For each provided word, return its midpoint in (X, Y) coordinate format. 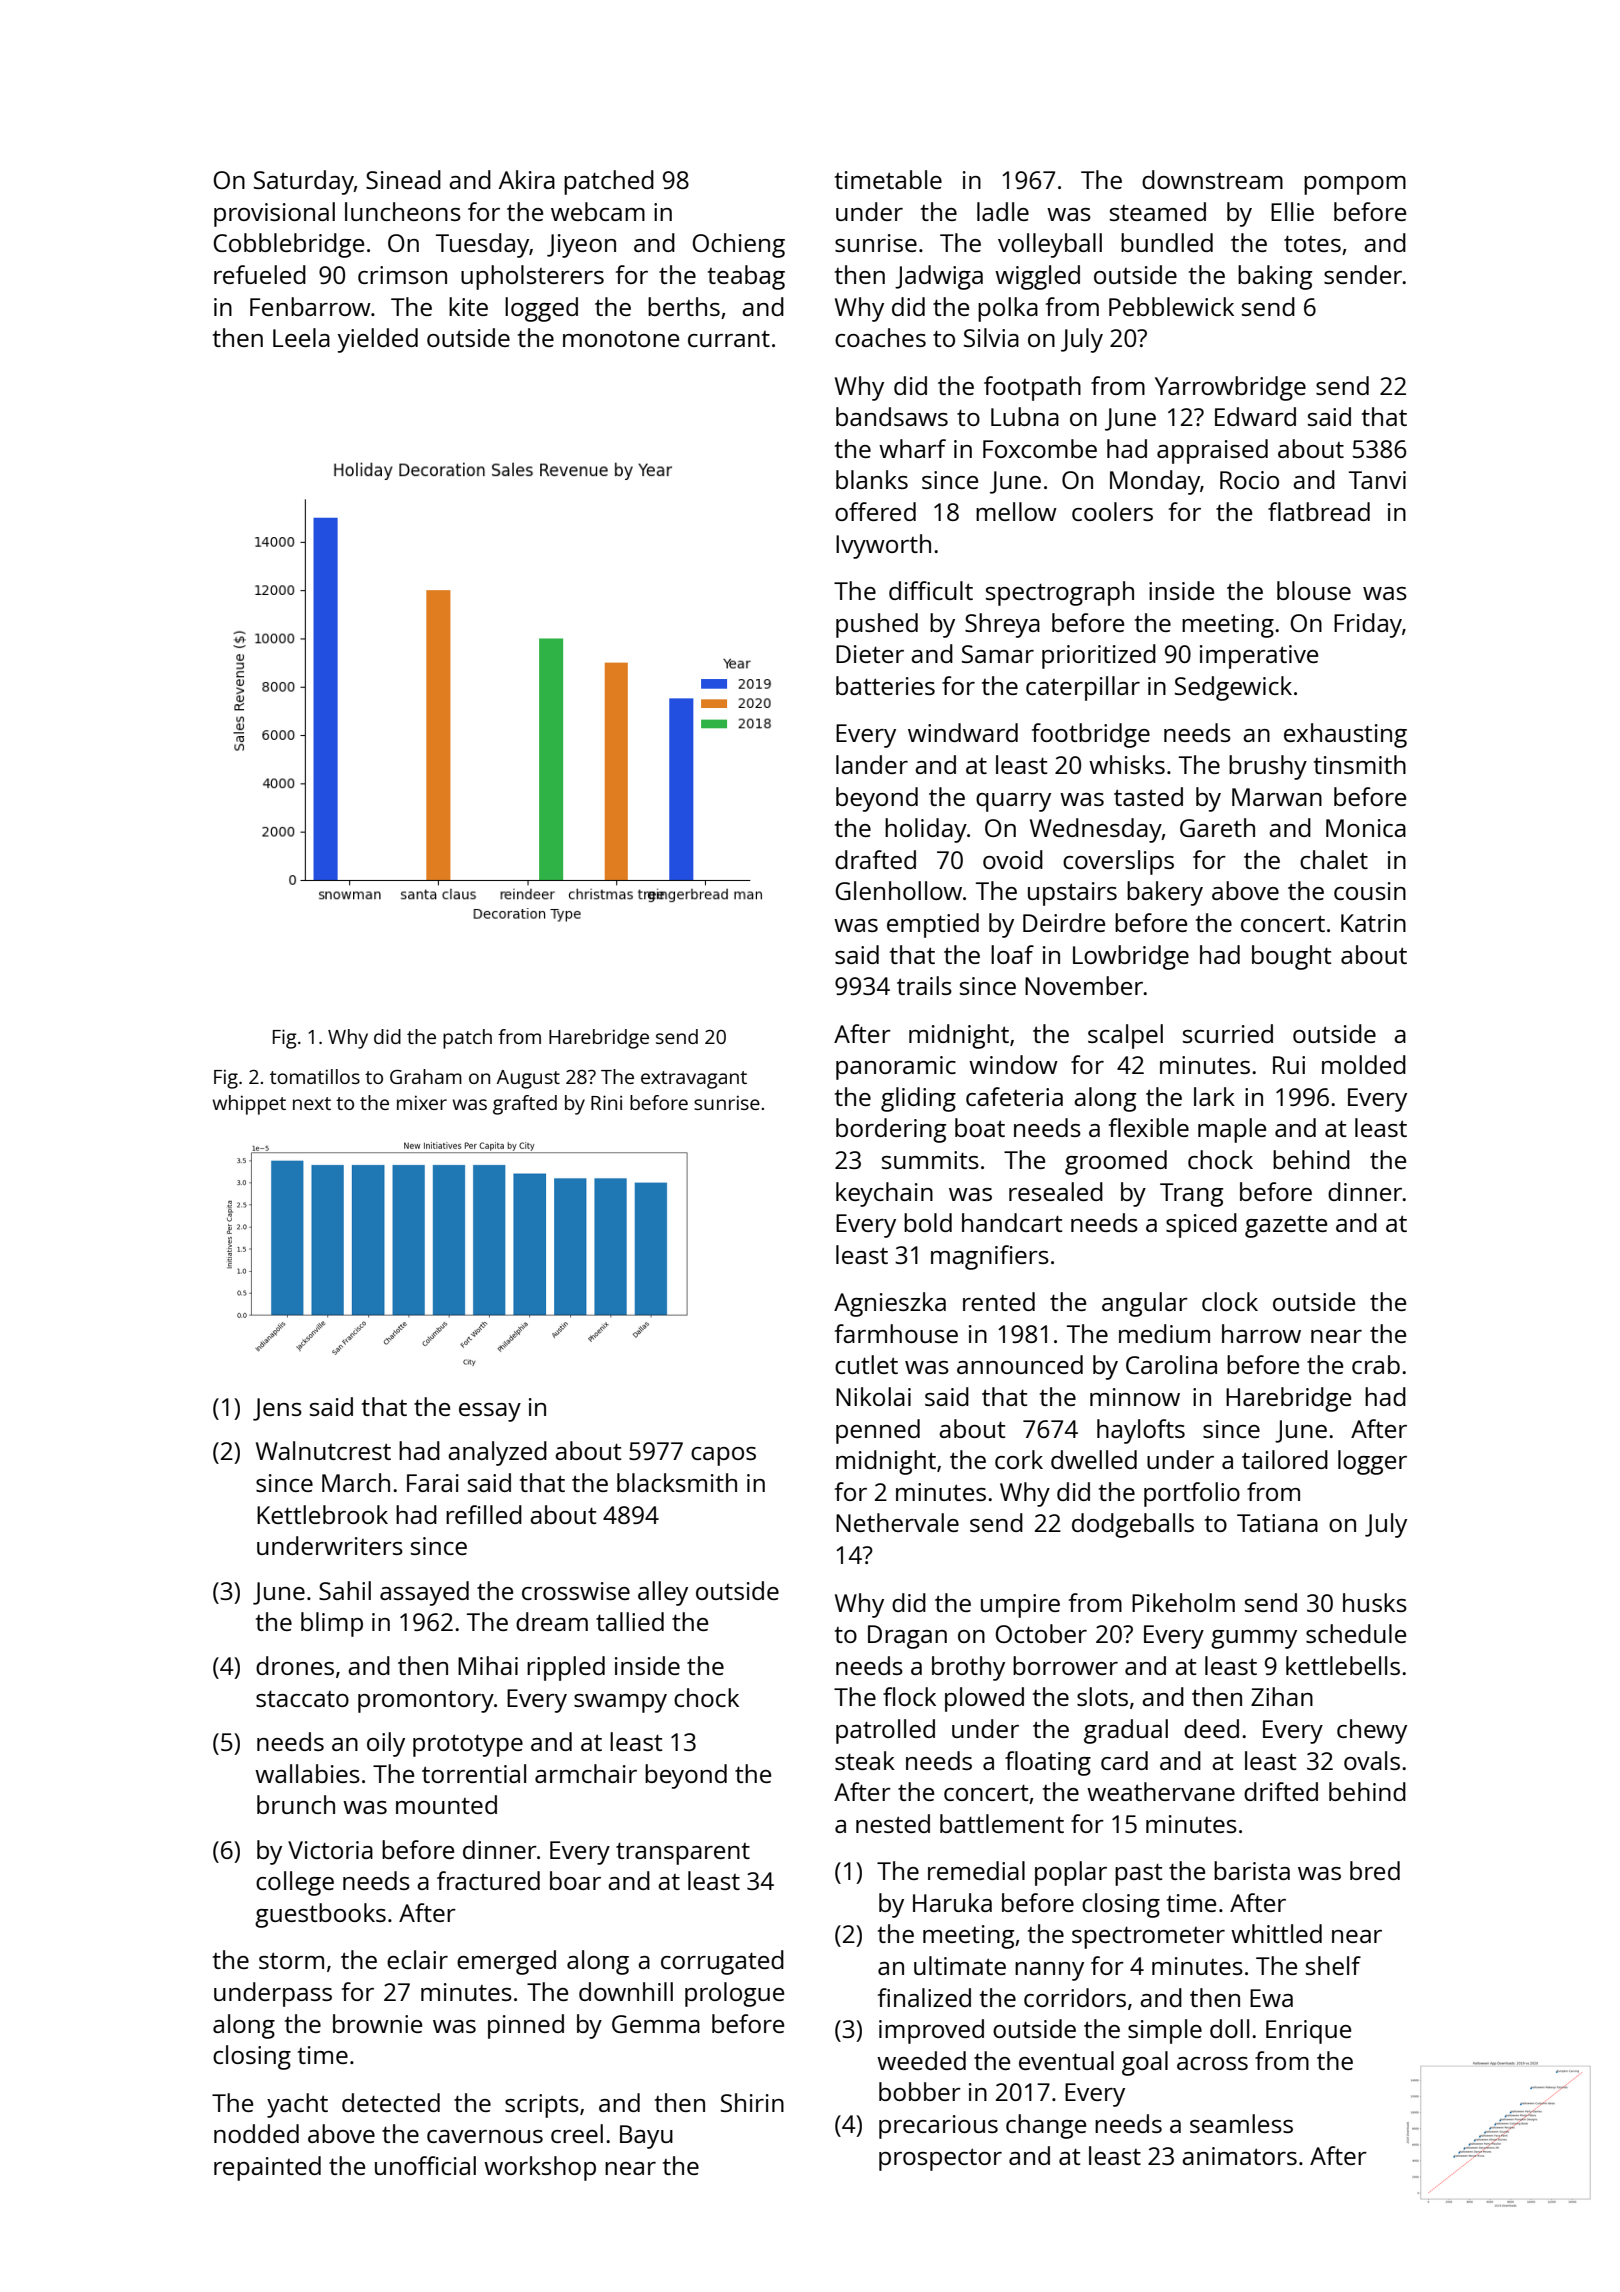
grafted (525, 1105)
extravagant (694, 1080)
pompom (1355, 185)
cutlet (866, 1364)
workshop (540, 2168)
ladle (1003, 211)
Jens (277, 1409)
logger (1372, 1462)
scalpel (1125, 1036)
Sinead (403, 179)
